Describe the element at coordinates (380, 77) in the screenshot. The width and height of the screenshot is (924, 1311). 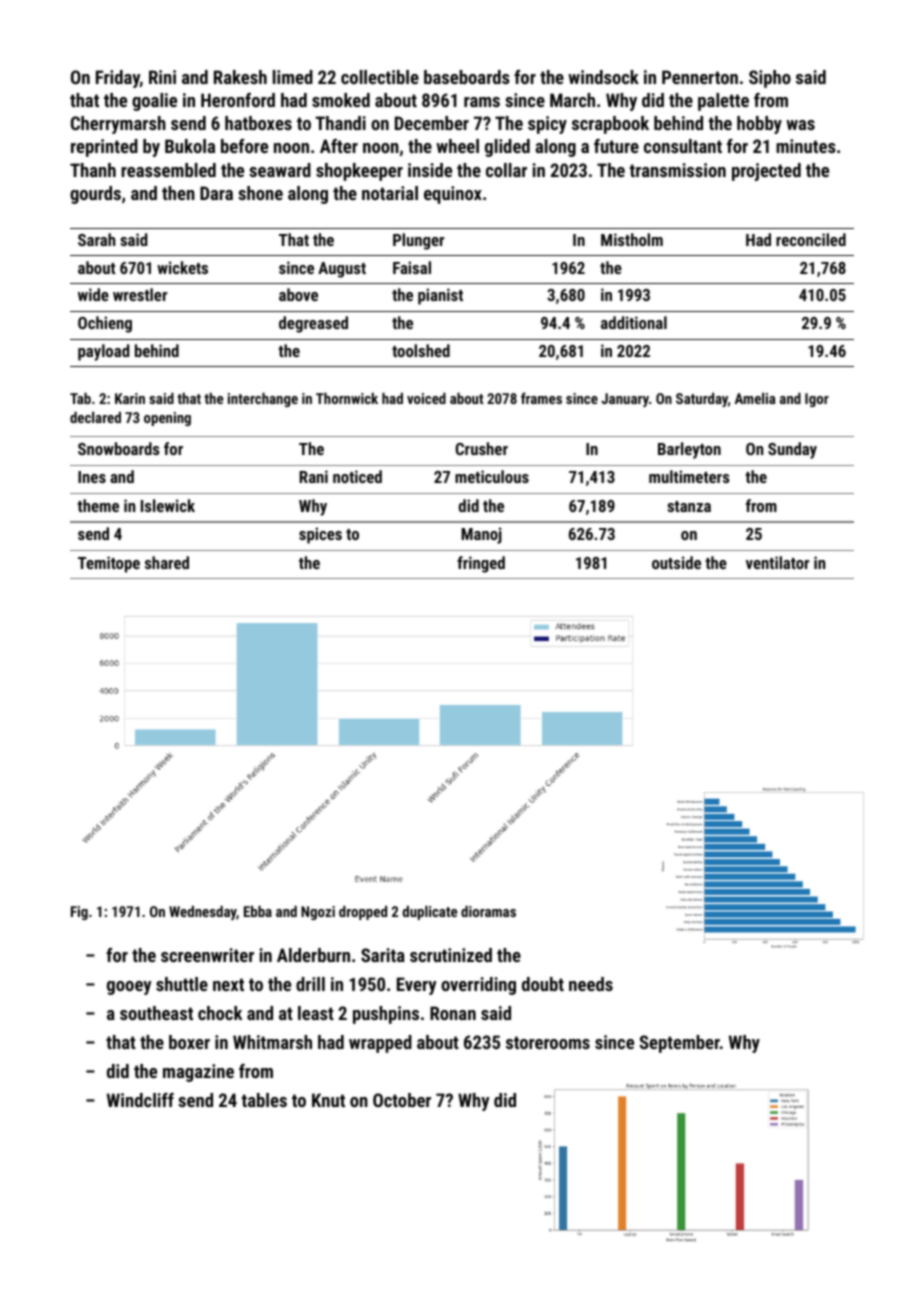
I see `collectible` at that location.
